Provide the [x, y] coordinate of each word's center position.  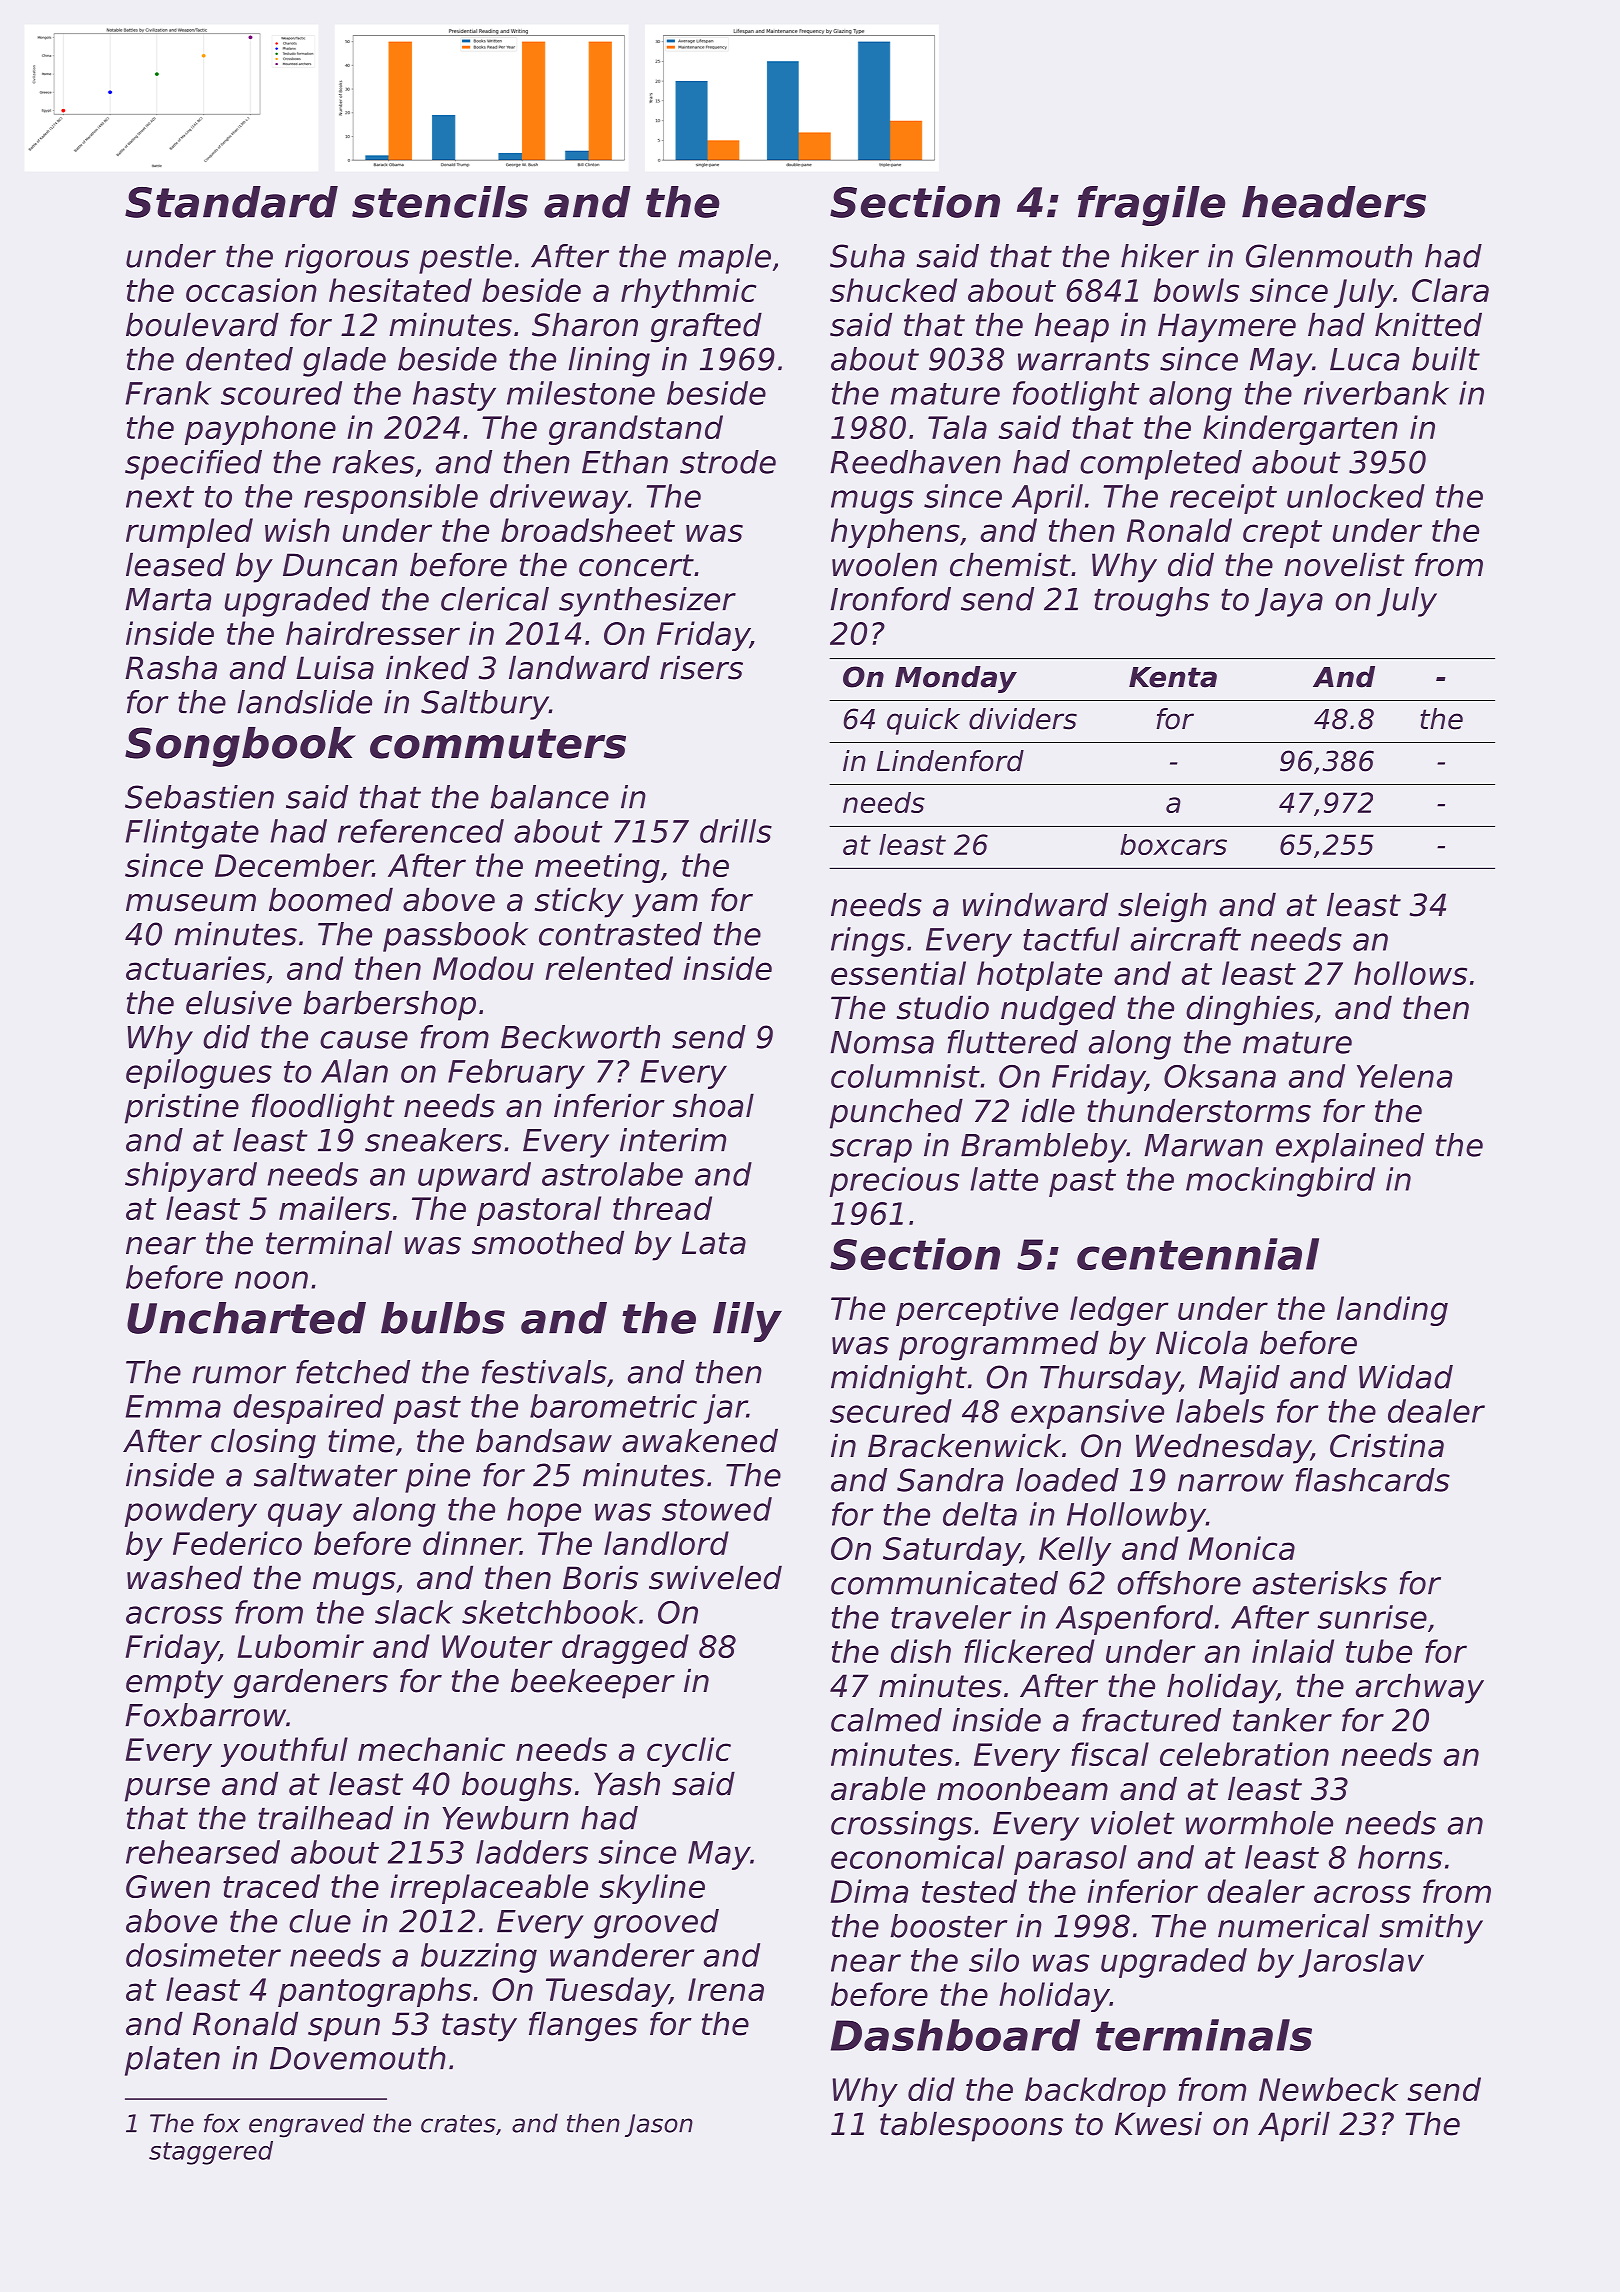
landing [1392, 1311]
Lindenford [950, 761]
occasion [251, 290]
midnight [899, 1380]
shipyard [191, 1177]
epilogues [199, 1074]
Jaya [1289, 602]
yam [665, 906]
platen [172, 2061]
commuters [498, 744]
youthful [284, 1752]
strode [728, 462]
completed [1161, 465]
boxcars [1173, 844]
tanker [1282, 1720]
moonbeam [1022, 1788]
